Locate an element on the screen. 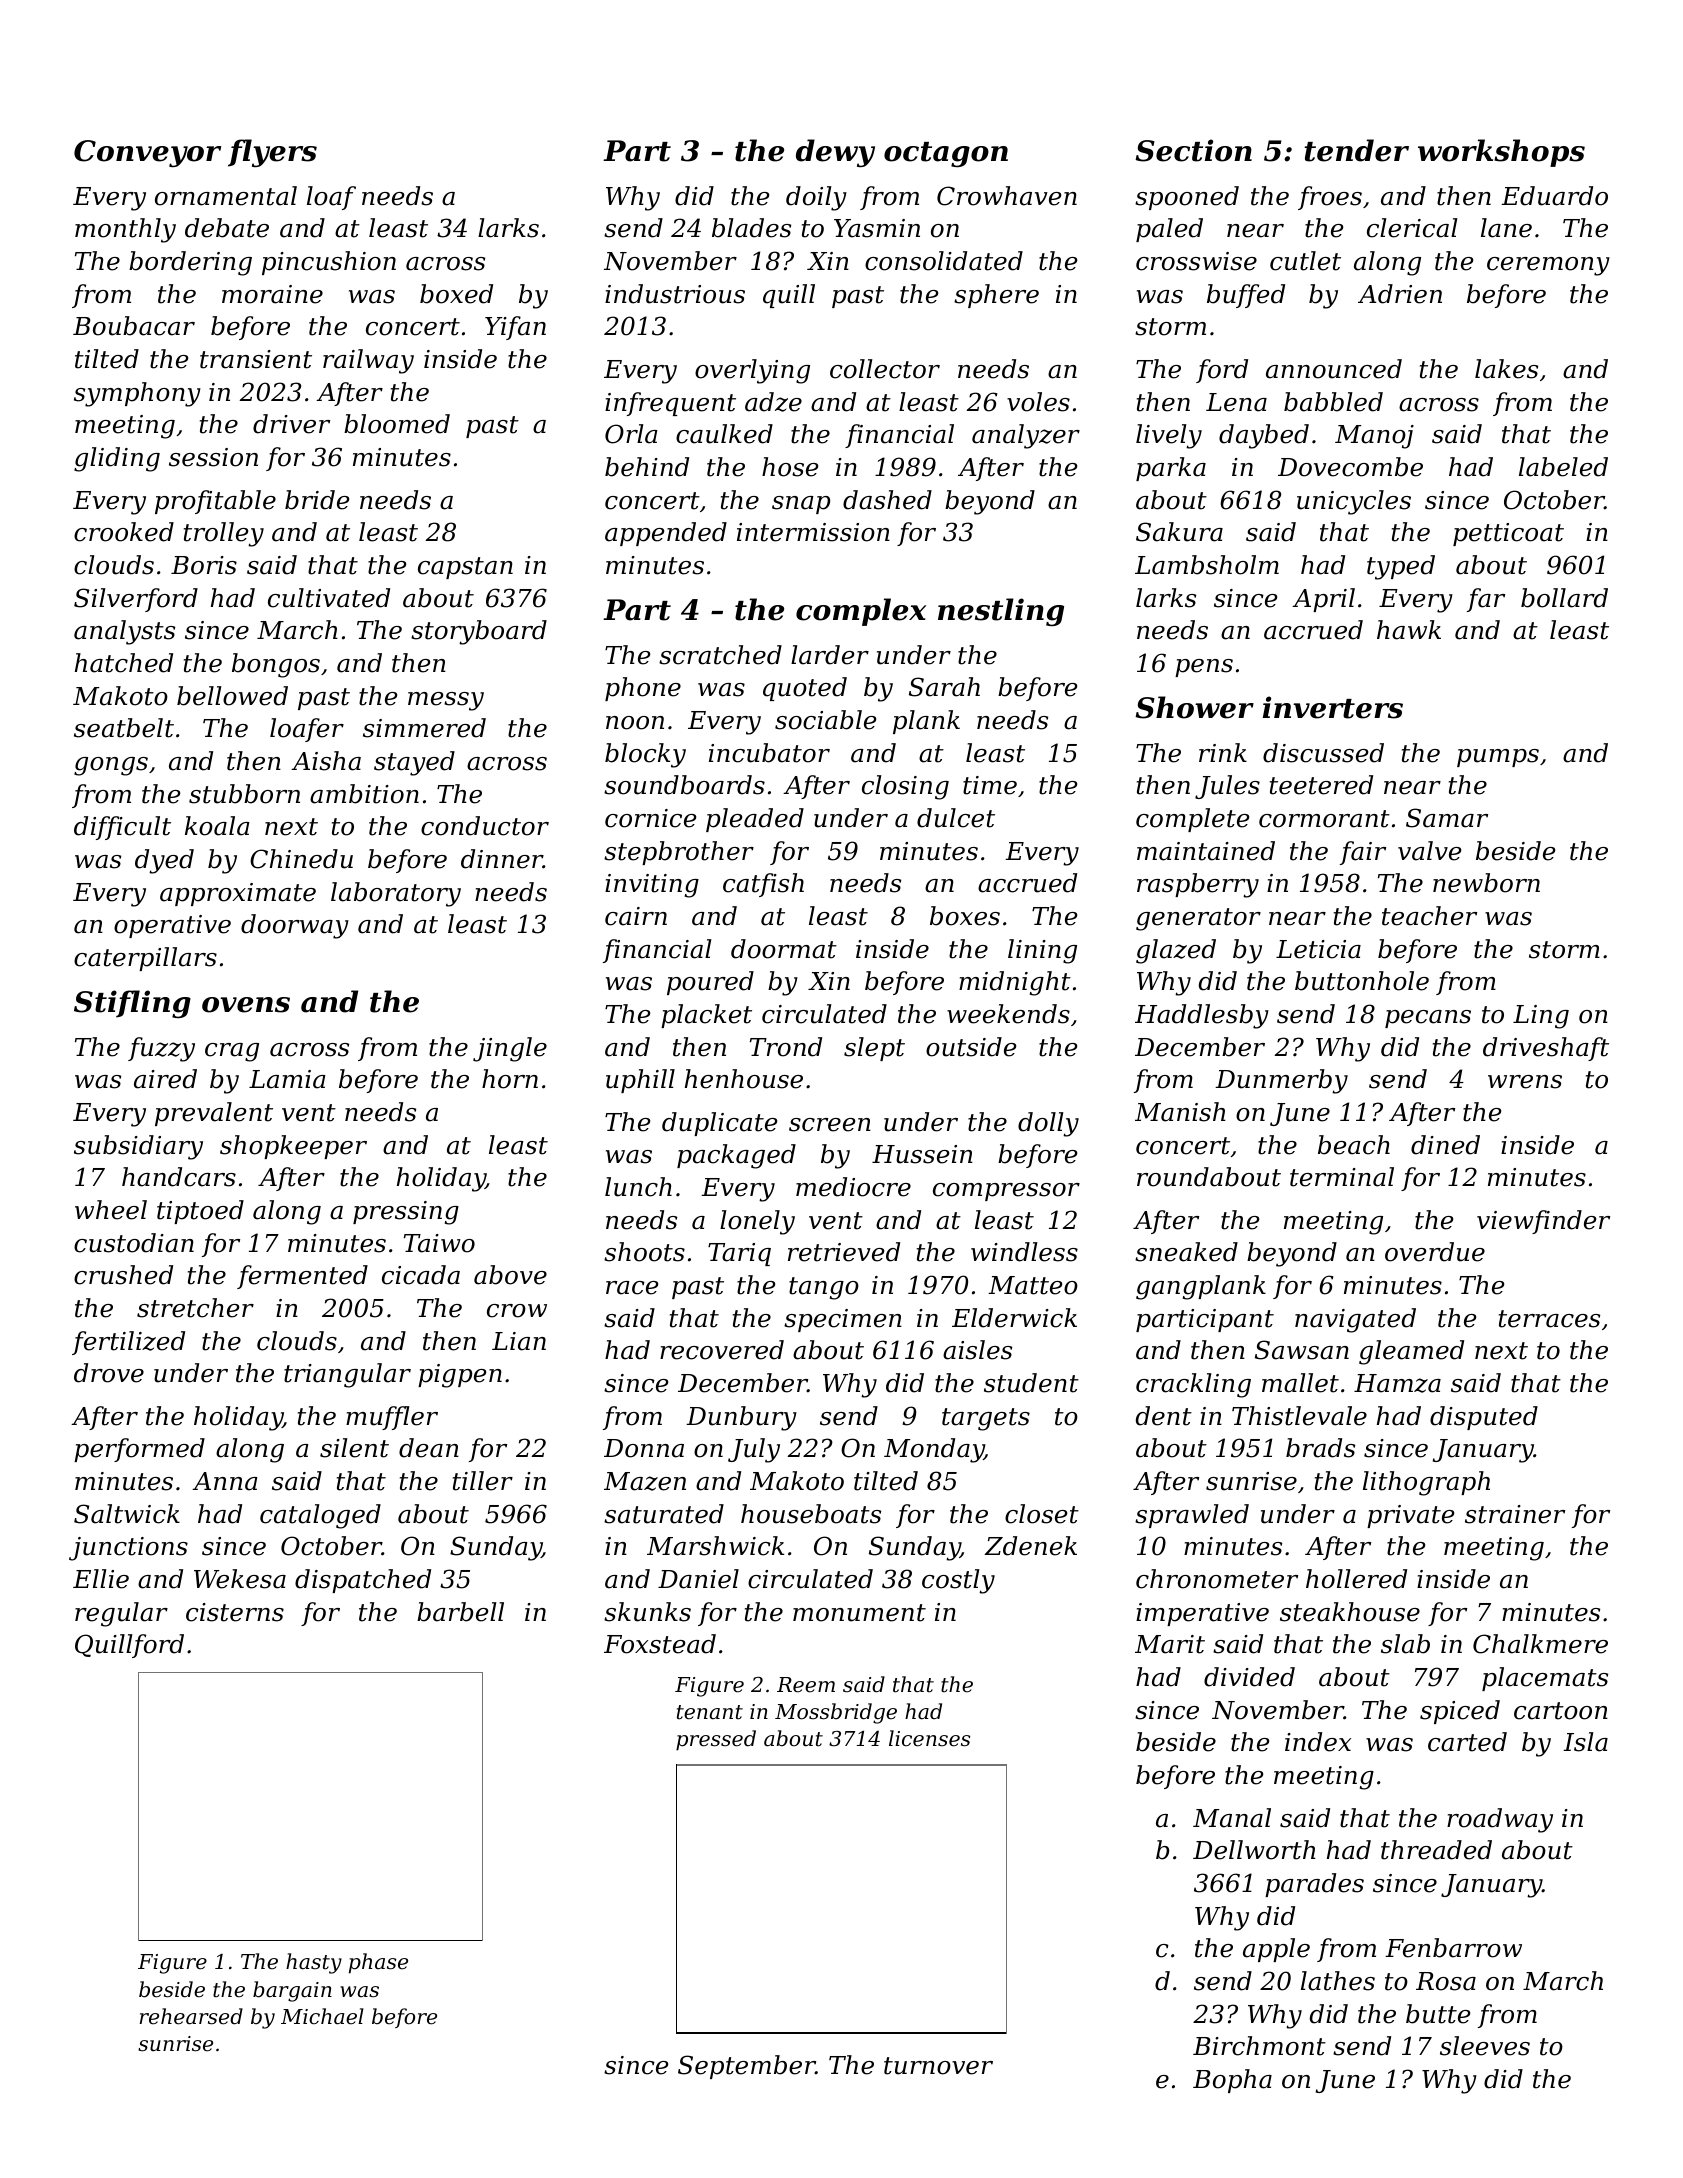 This screenshot has height=2178, width=1683. dewy is located at coordinates (835, 153).
